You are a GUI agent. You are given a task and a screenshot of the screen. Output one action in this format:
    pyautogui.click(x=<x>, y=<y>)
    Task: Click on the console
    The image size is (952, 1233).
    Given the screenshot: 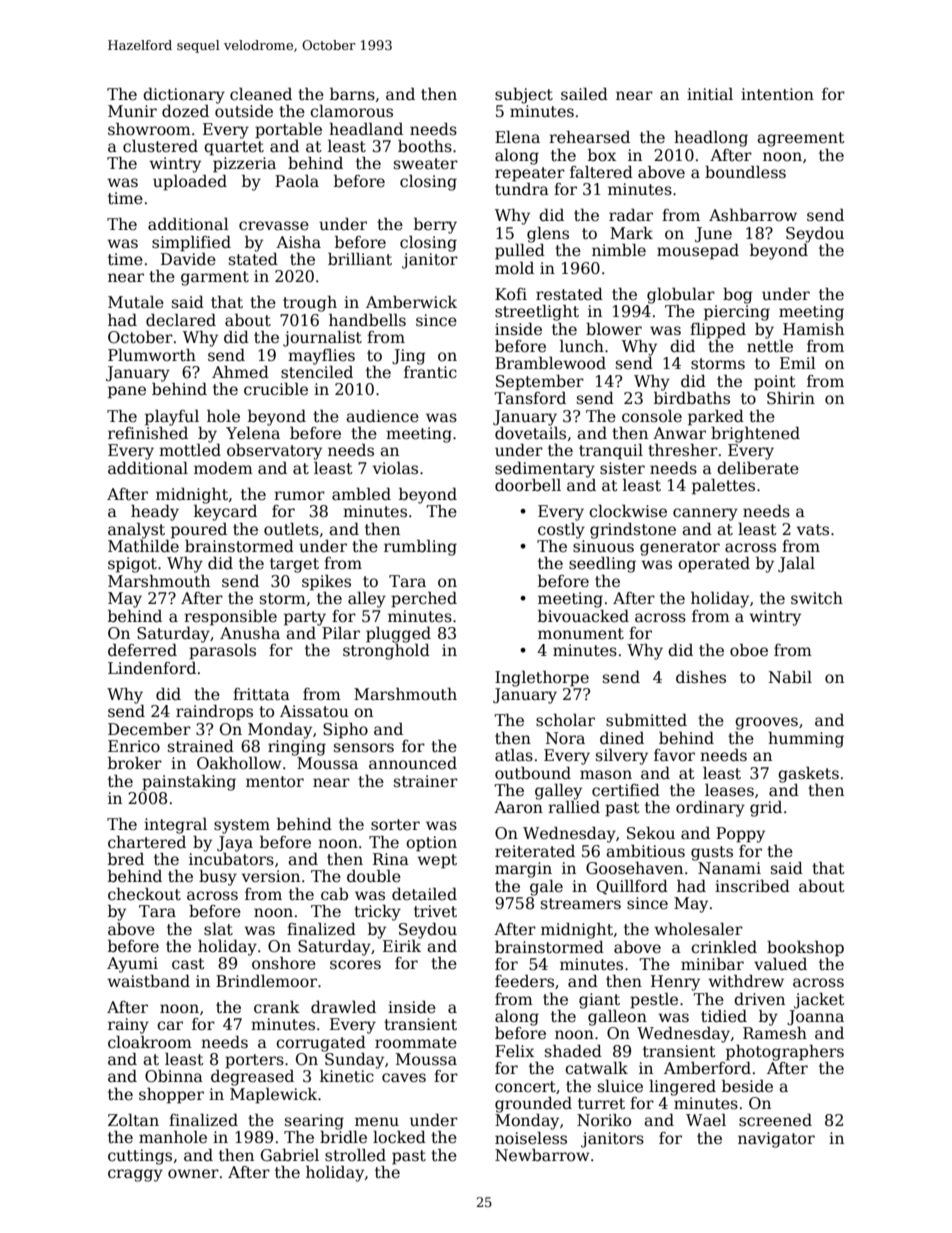 What is the action you would take?
    pyautogui.click(x=652, y=415)
